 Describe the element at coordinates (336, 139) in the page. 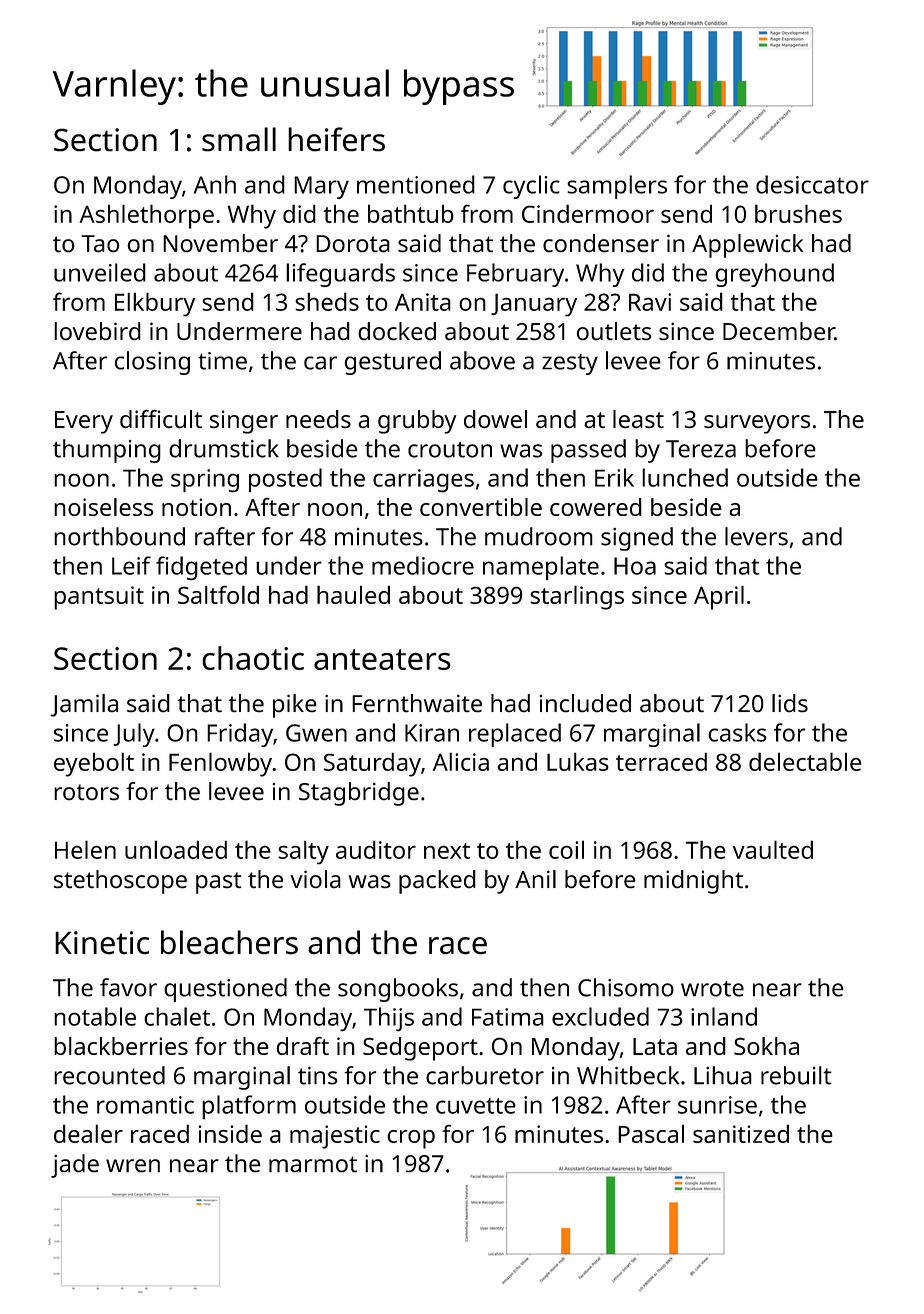

I see `heifers` at that location.
